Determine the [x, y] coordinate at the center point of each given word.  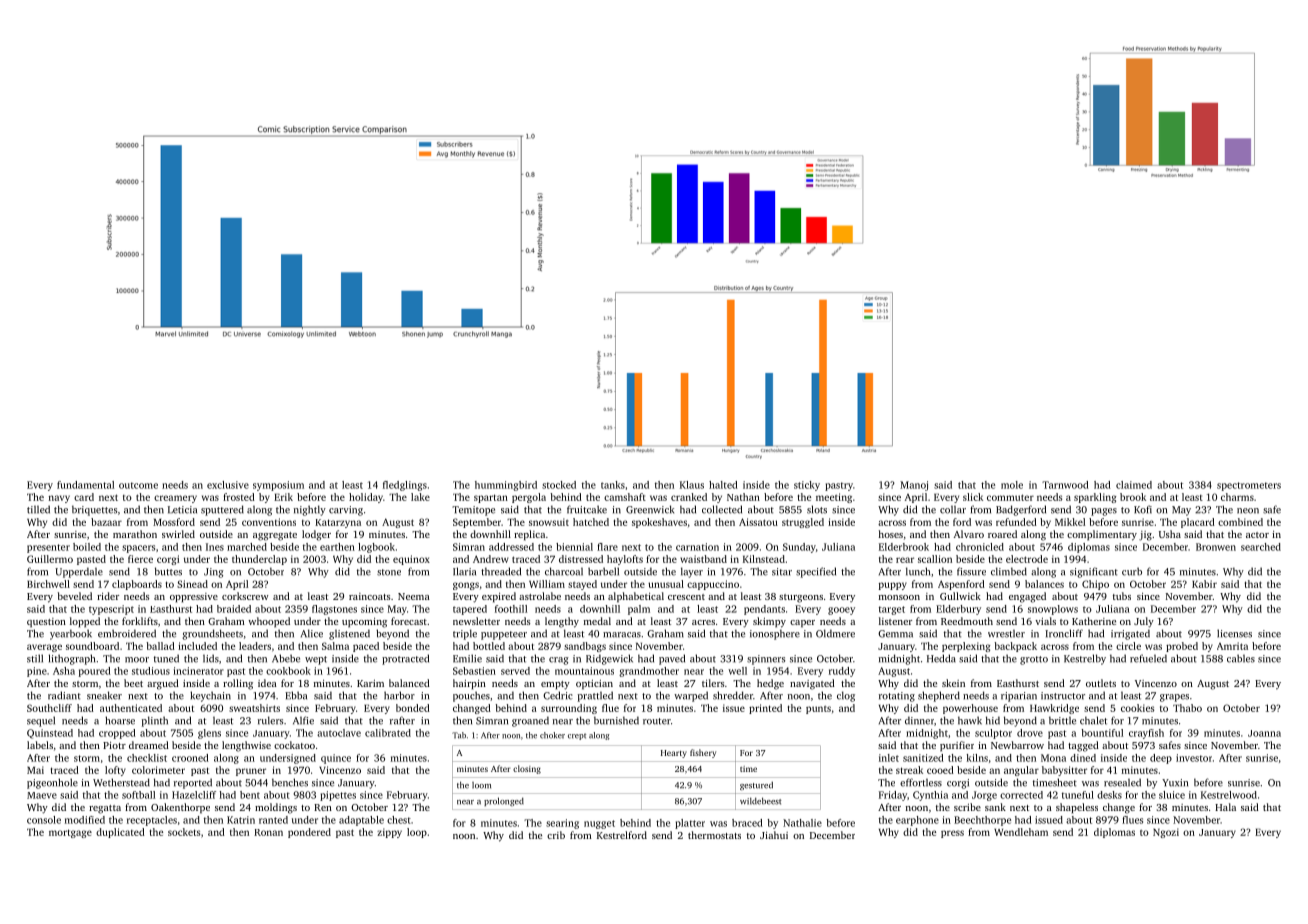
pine [37, 672]
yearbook [71, 634]
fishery [703, 753]
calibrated [388, 733]
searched [1261, 547]
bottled [489, 646]
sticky [807, 486]
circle [1128, 646]
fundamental [85, 485]
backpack [1015, 647]
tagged [1083, 746]
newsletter [476, 621]
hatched [591, 522]
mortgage [70, 833]
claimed [1134, 485]
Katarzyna [338, 523]
